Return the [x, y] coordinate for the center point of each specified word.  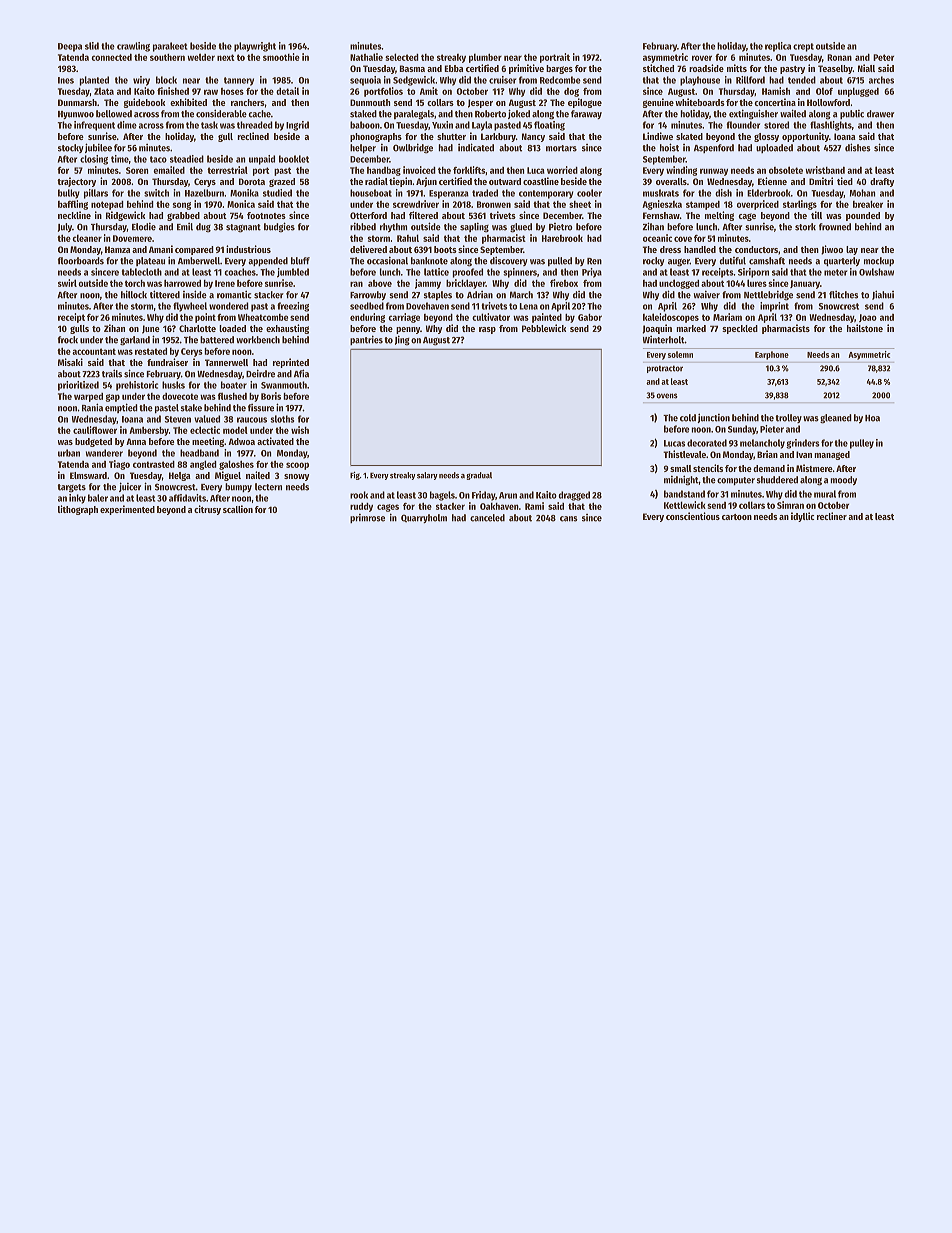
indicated [476, 147]
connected [111, 57]
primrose [367, 518]
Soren [137, 170]
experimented [127, 510]
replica [778, 47]
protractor [665, 369]
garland [135, 341]
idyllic [802, 517]
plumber [485, 58]
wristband [825, 170]
